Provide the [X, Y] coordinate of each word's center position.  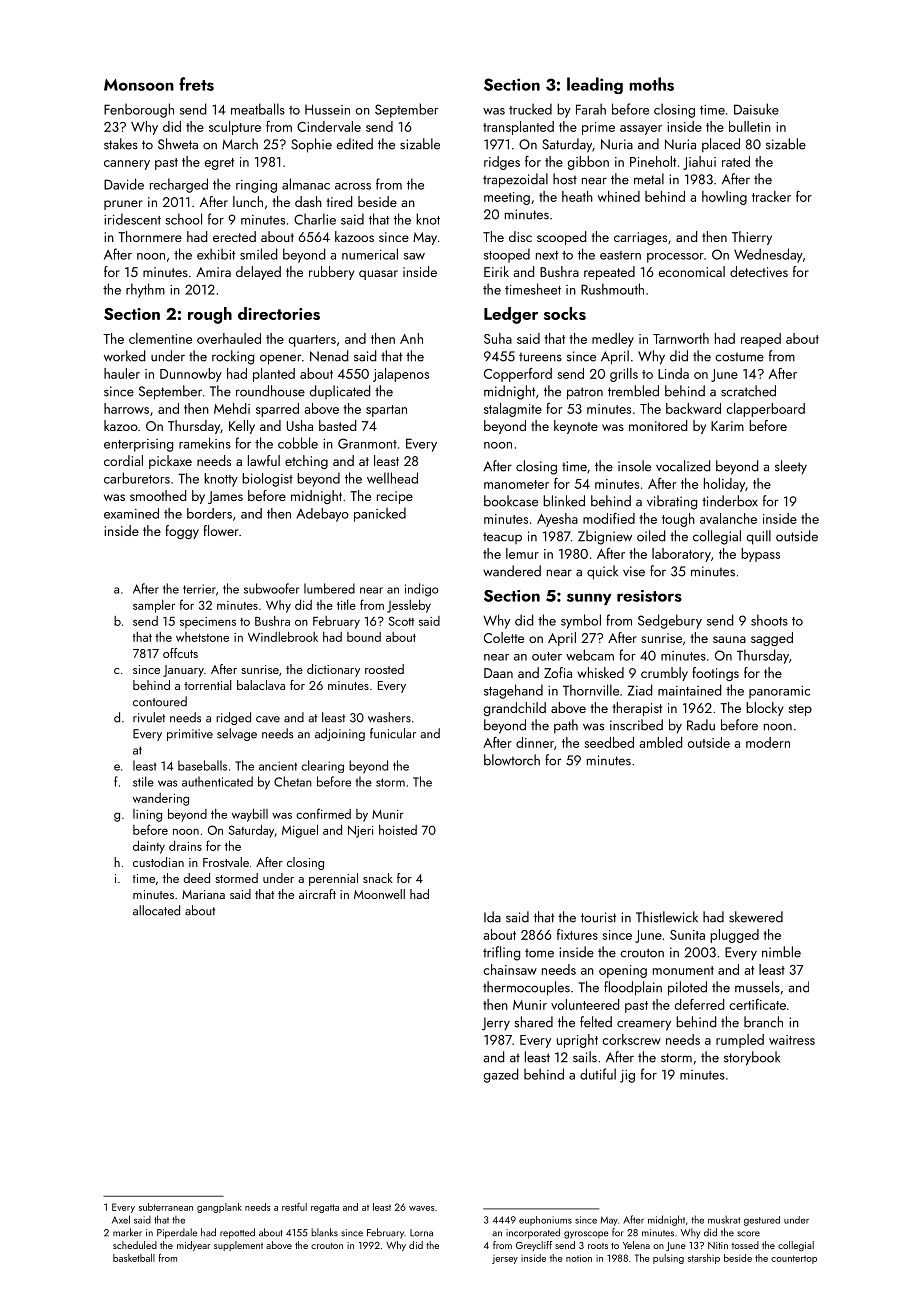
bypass [760, 555]
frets [196, 84]
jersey [505, 1259]
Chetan [293, 781]
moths [651, 84]
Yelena [636, 1245]
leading [595, 85]
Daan [498, 673]
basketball [134, 1258]
